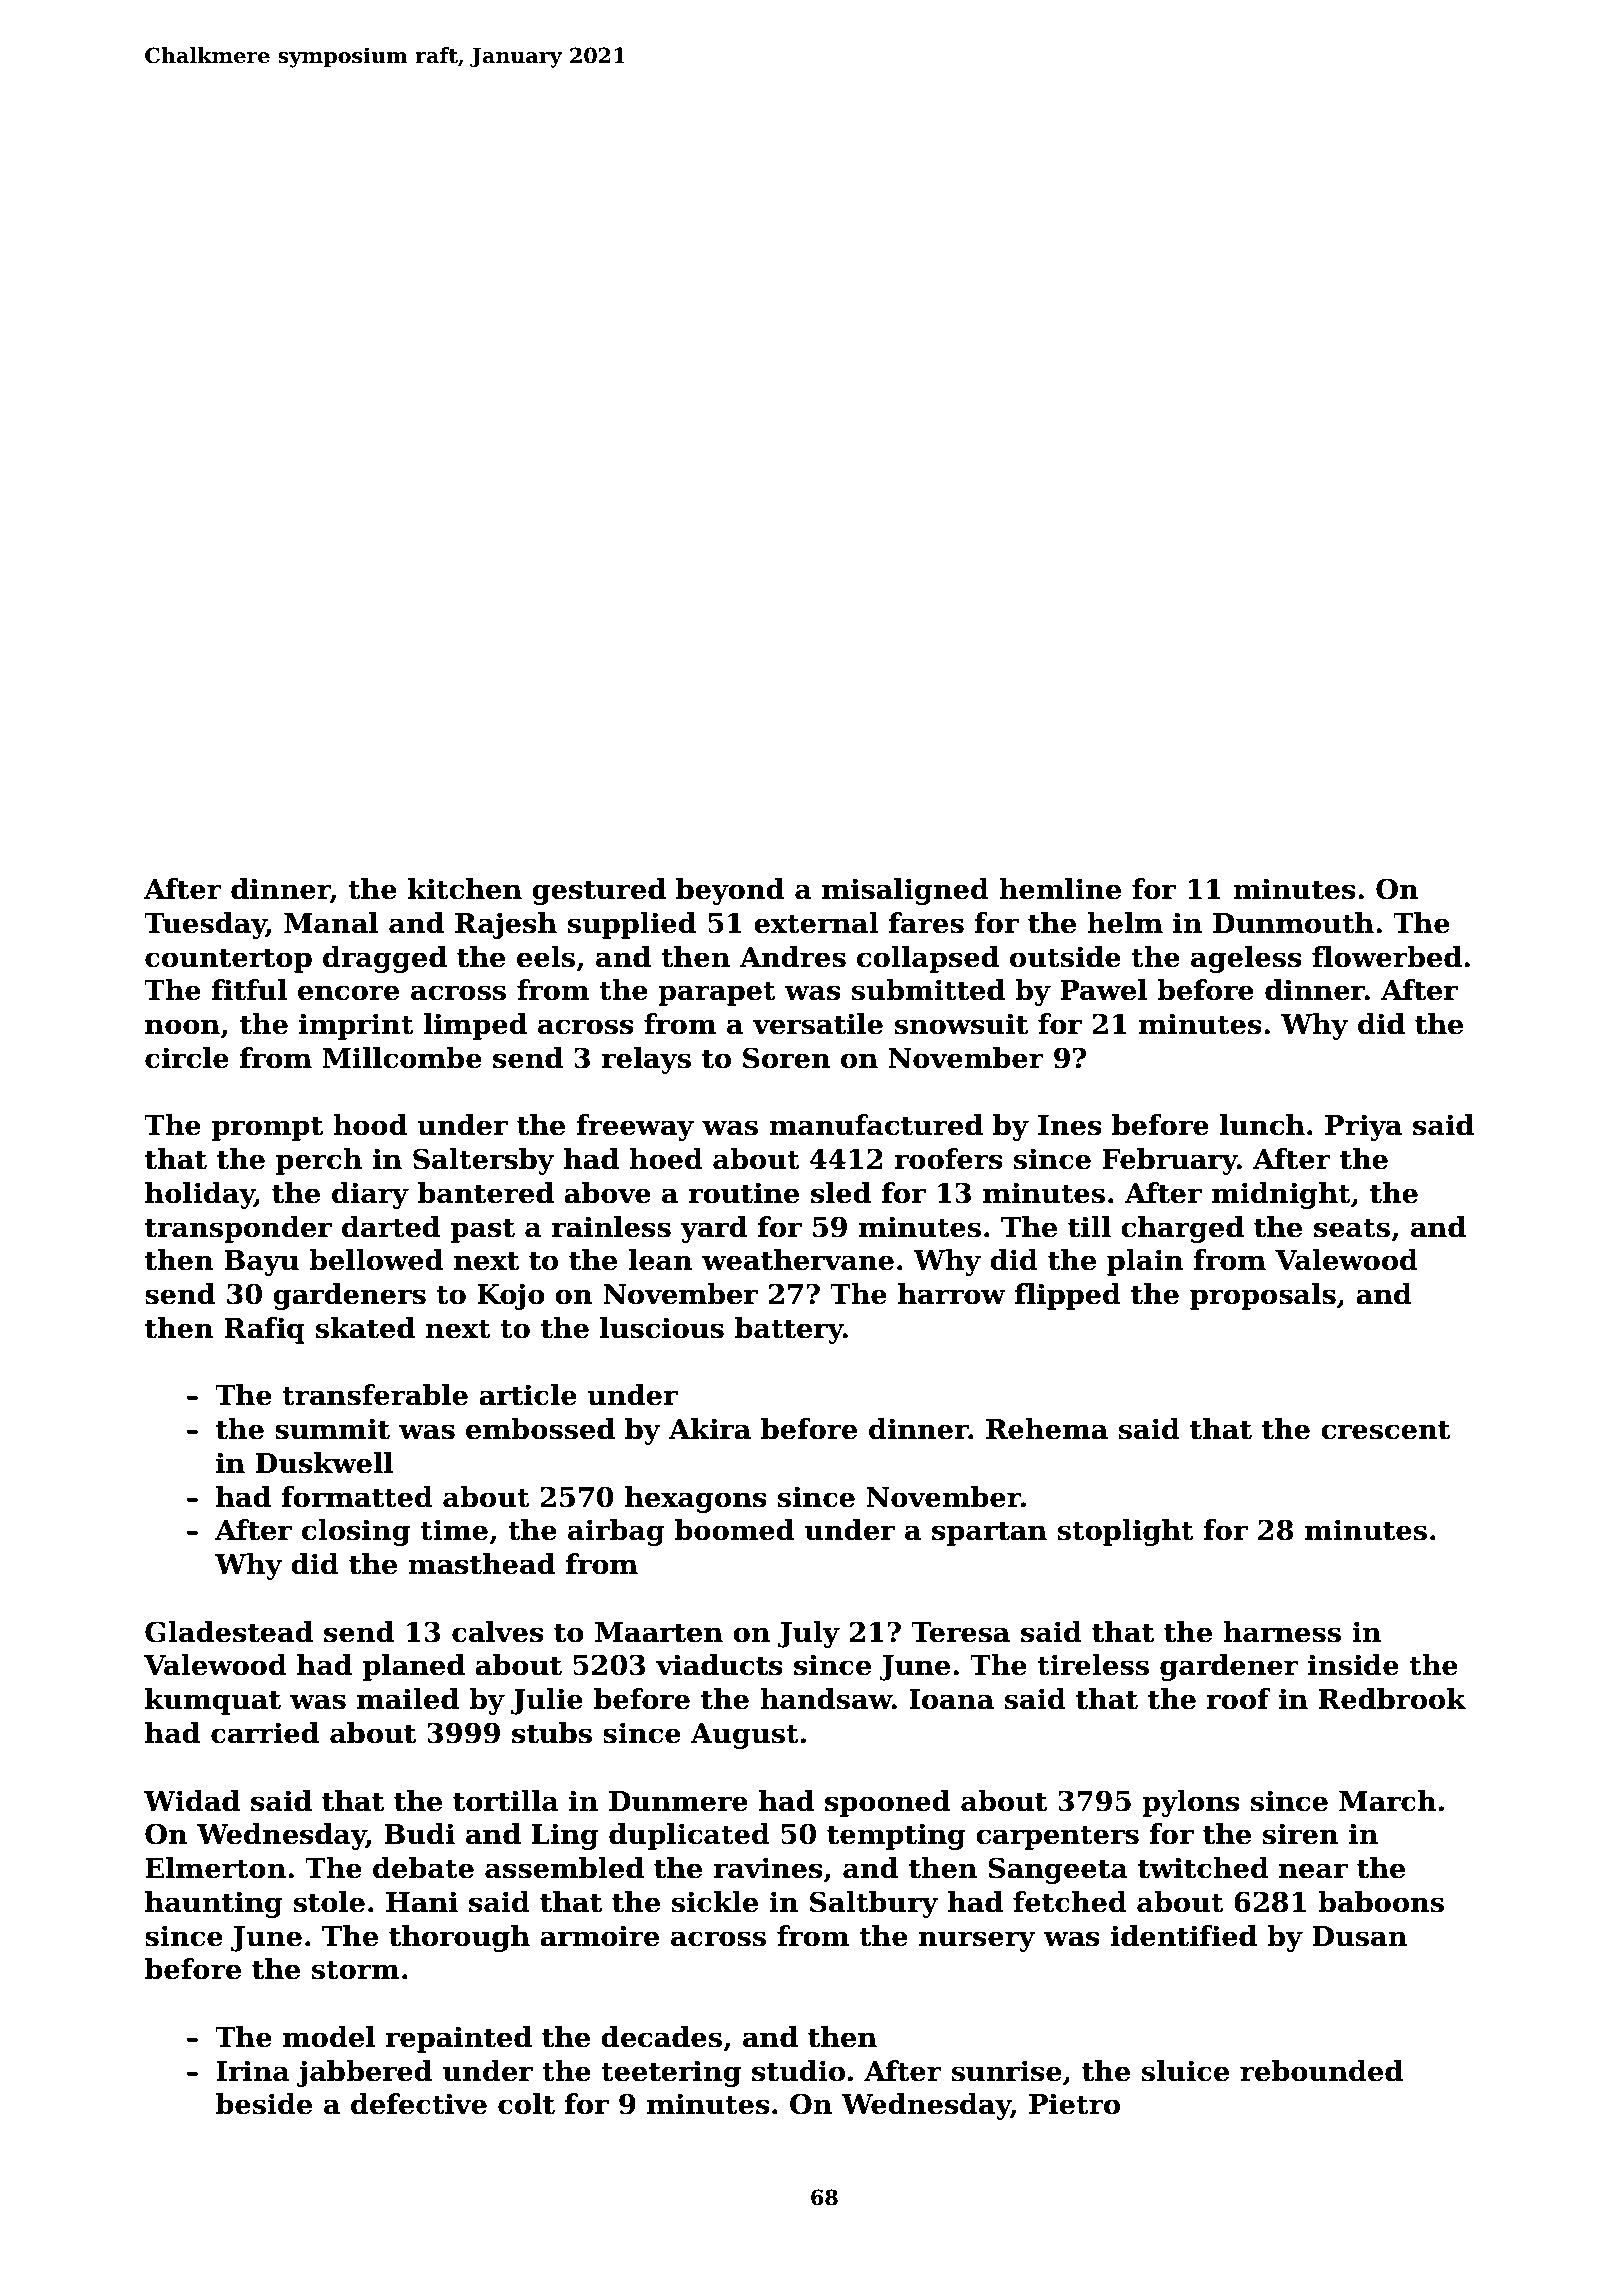  Describe the element at coordinates (905, 891) in the screenshot. I see `misaligned` at that location.
